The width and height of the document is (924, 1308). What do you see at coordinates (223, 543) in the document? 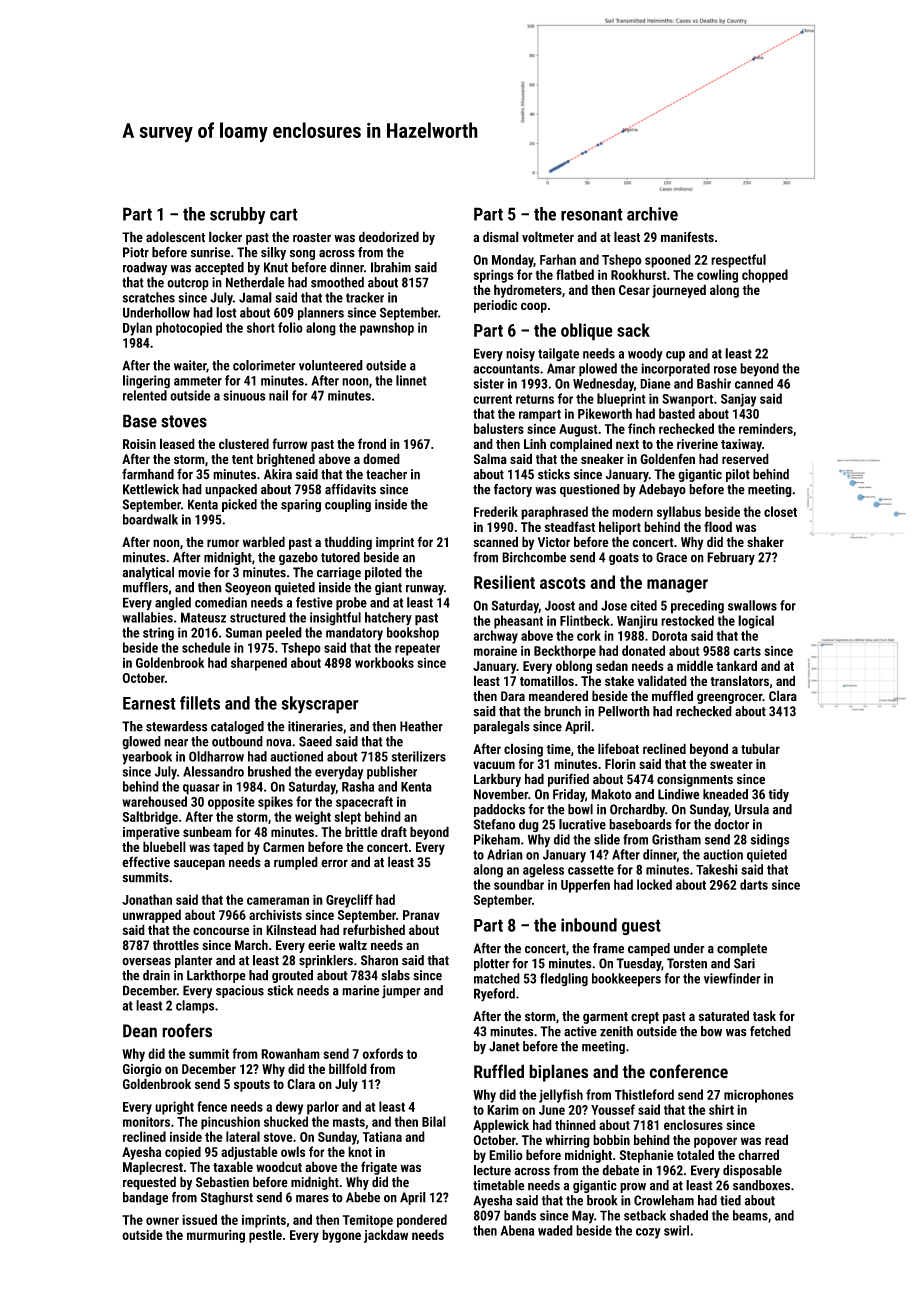
I see `rumor` at bounding box center [223, 543].
